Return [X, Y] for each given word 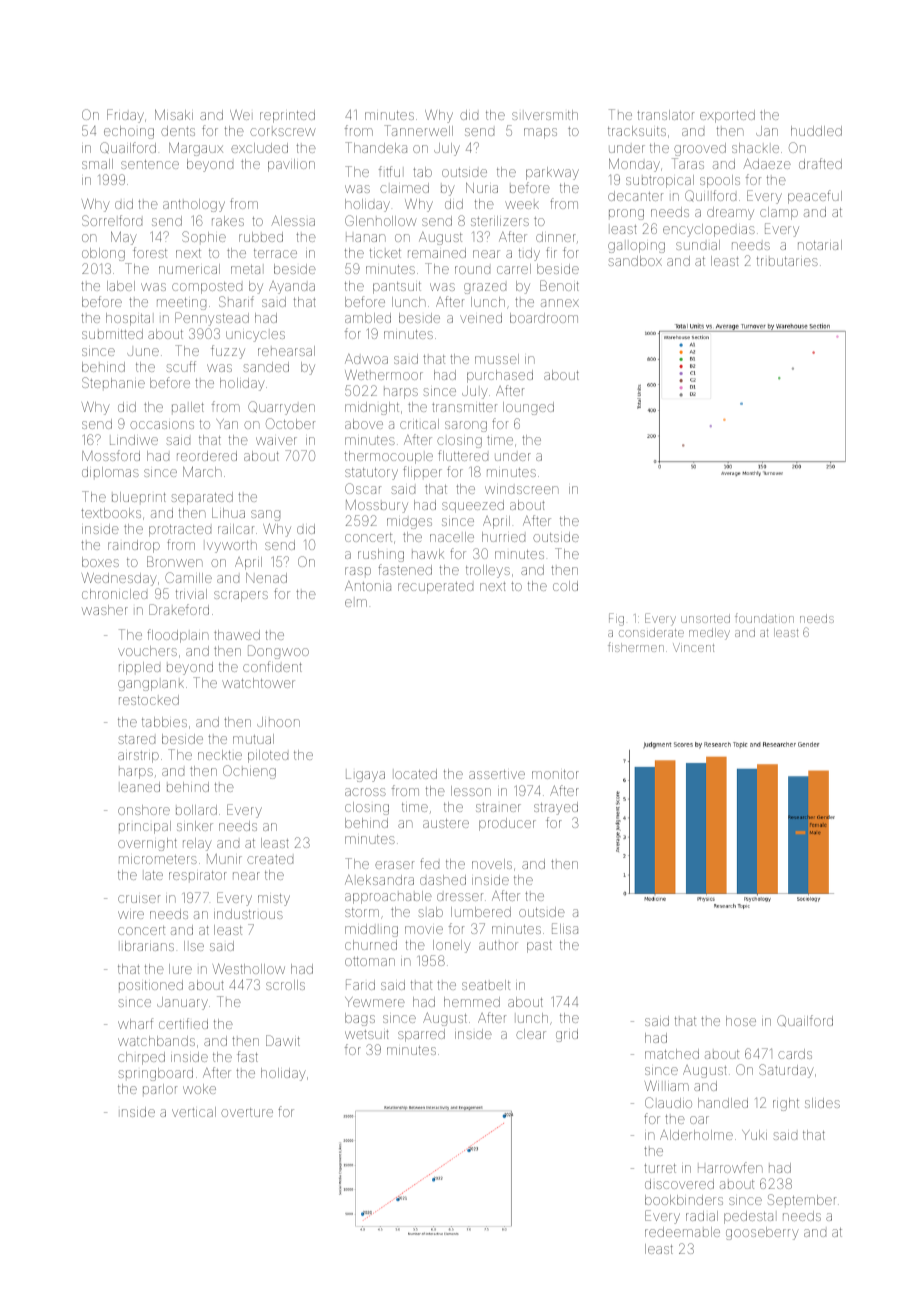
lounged [528, 408]
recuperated [435, 588]
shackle [755, 148]
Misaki [174, 114]
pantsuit [397, 288]
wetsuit [367, 1034]
